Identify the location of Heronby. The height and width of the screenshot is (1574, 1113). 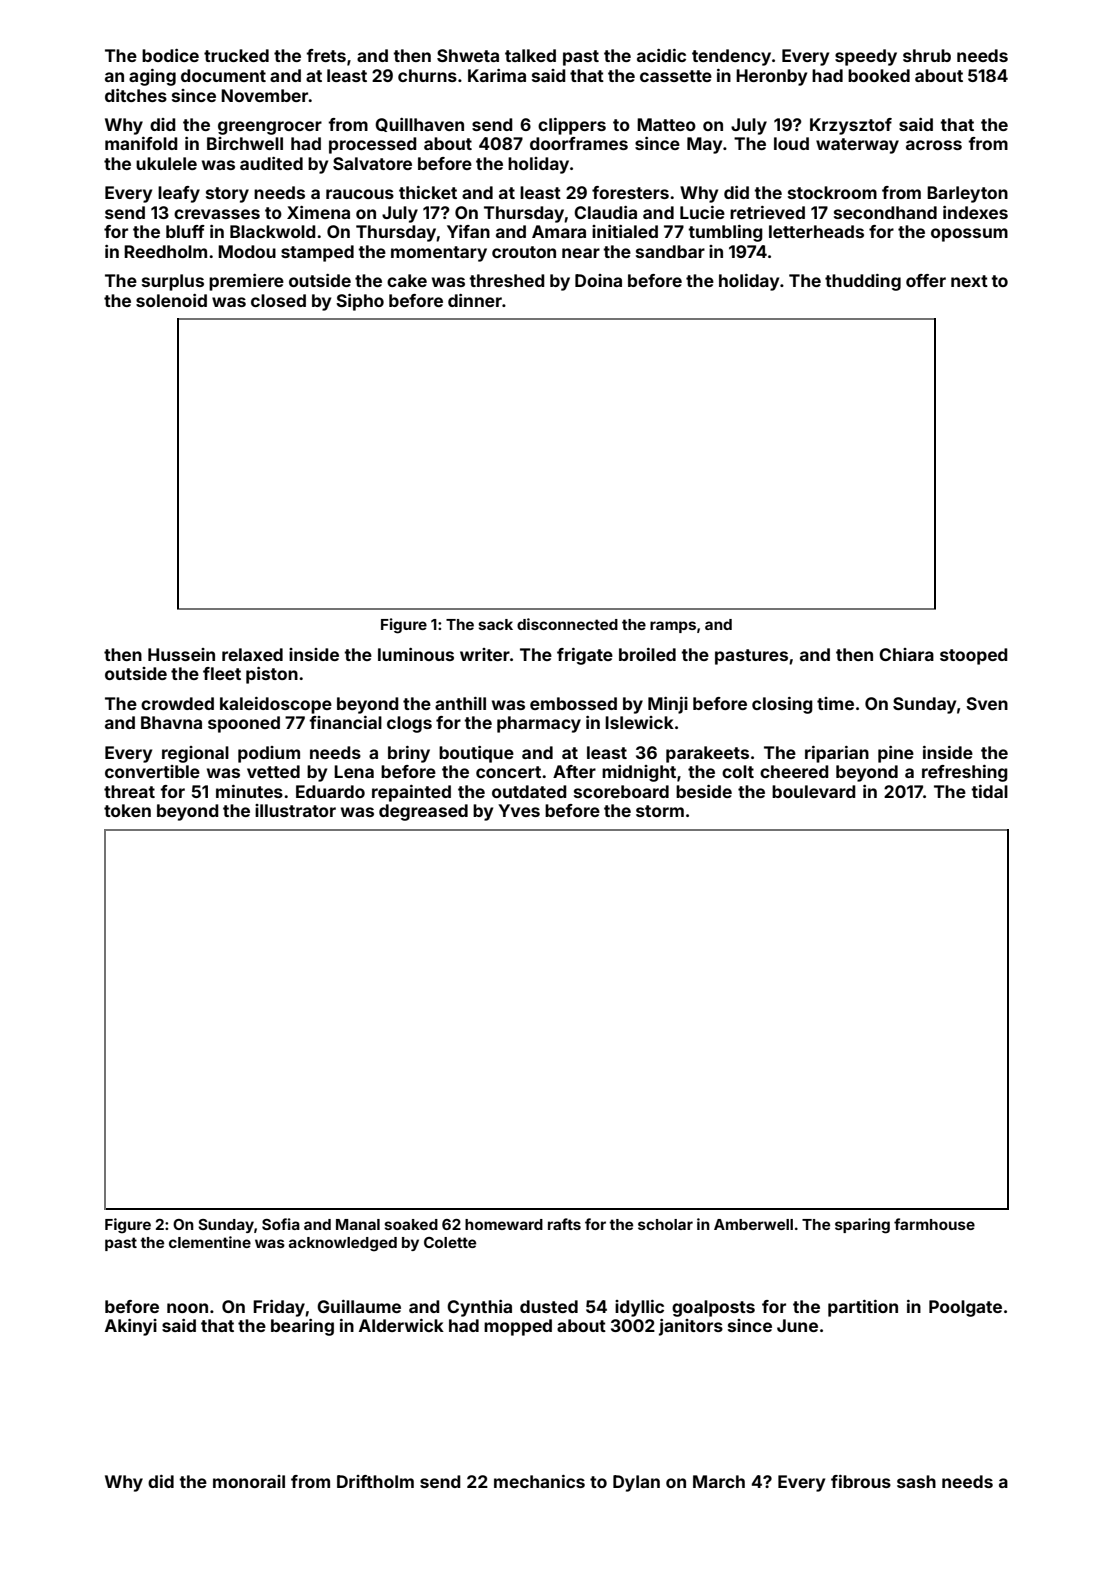
(771, 77).
